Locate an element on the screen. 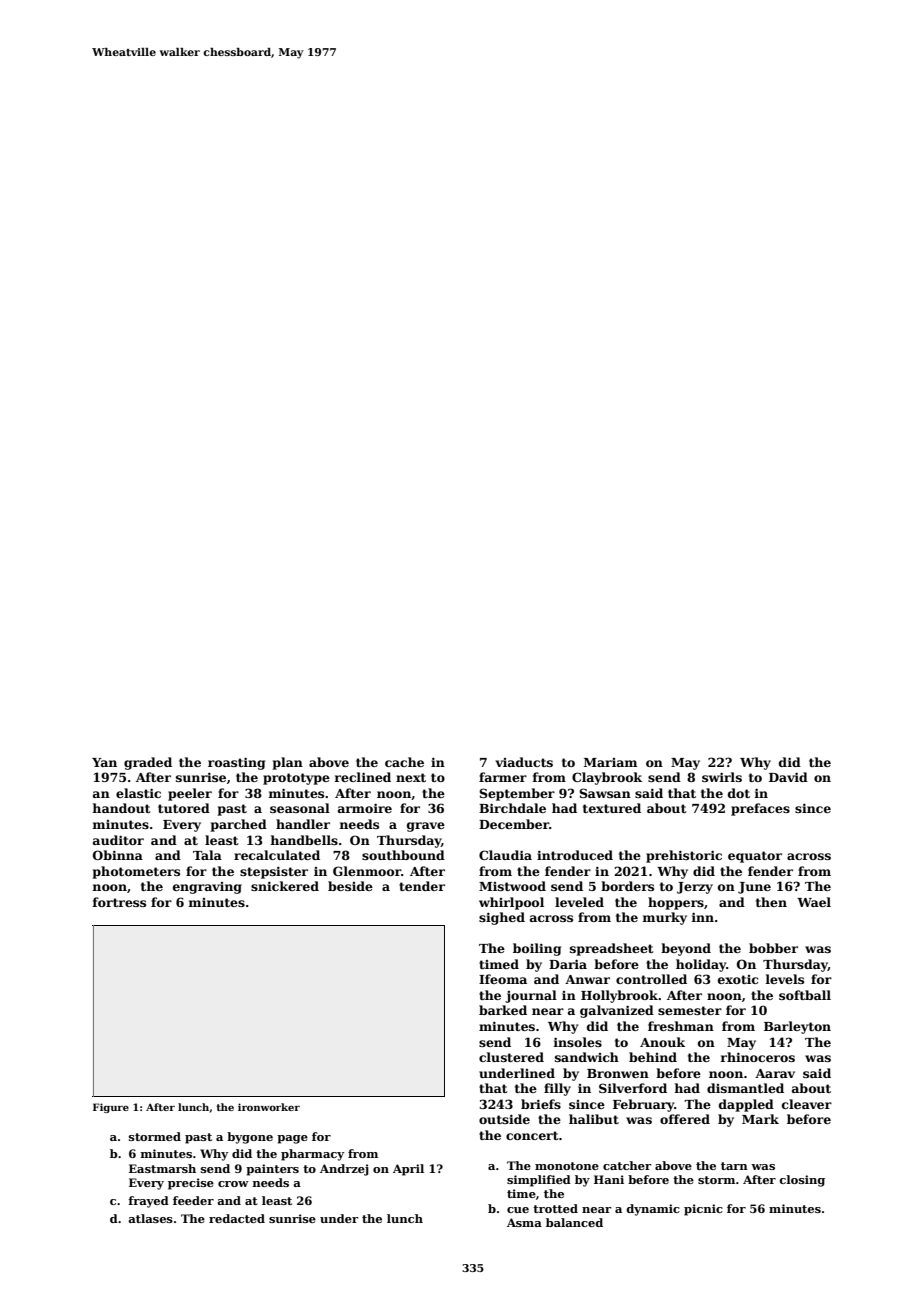 The width and height of the screenshot is (924, 1308). pharmacy is located at coordinates (312, 1155).
